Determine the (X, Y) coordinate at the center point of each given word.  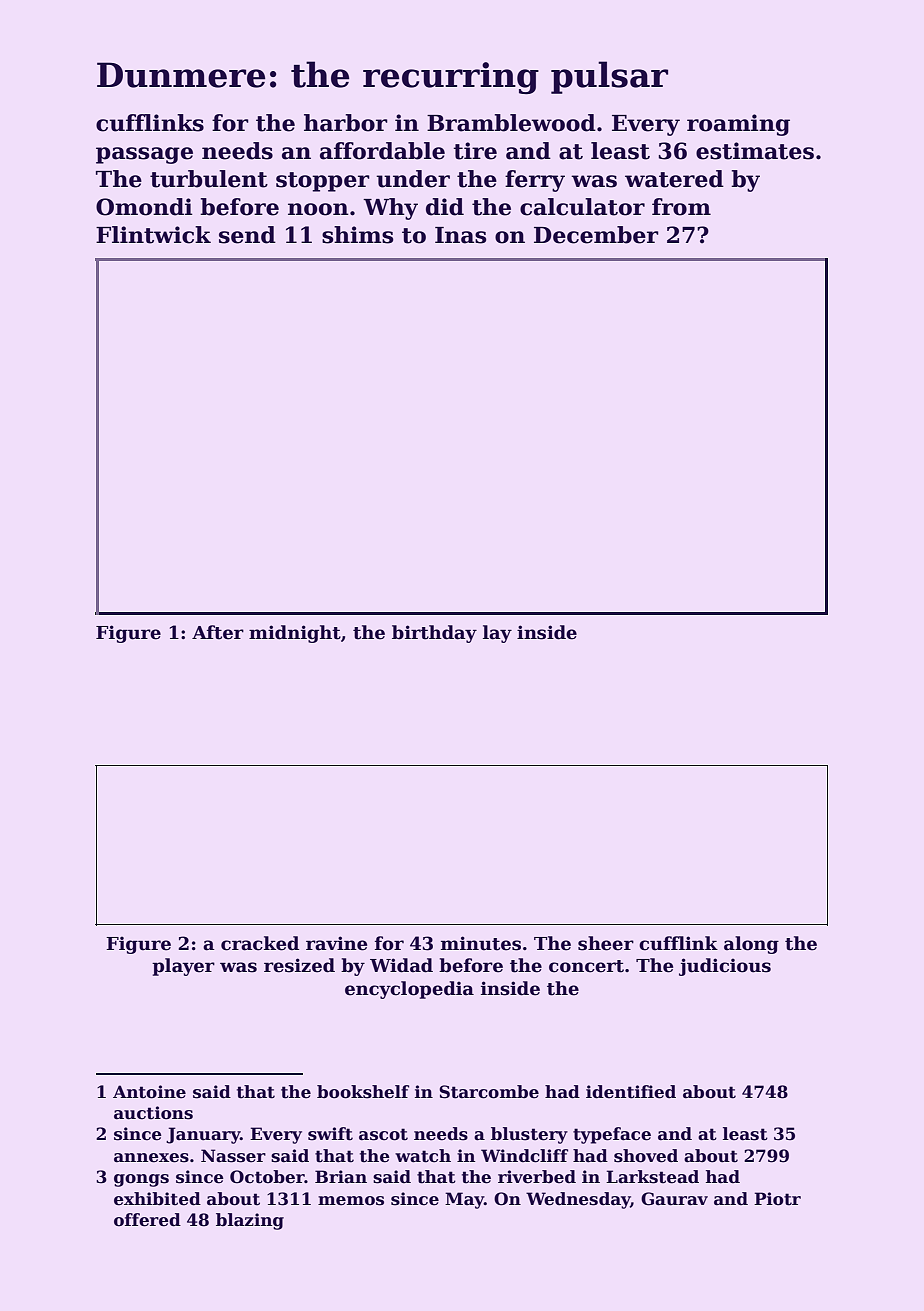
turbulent (209, 179)
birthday (434, 634)
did (445, 207)
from (681, 207)
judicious (725, 967)
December (596, 235)
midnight (295, 634)
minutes (481, 943)
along (751, 945)
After (218, 632)
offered (147, 1220)
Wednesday (578, 1200)
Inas (461, 235)
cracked (260, 943)
